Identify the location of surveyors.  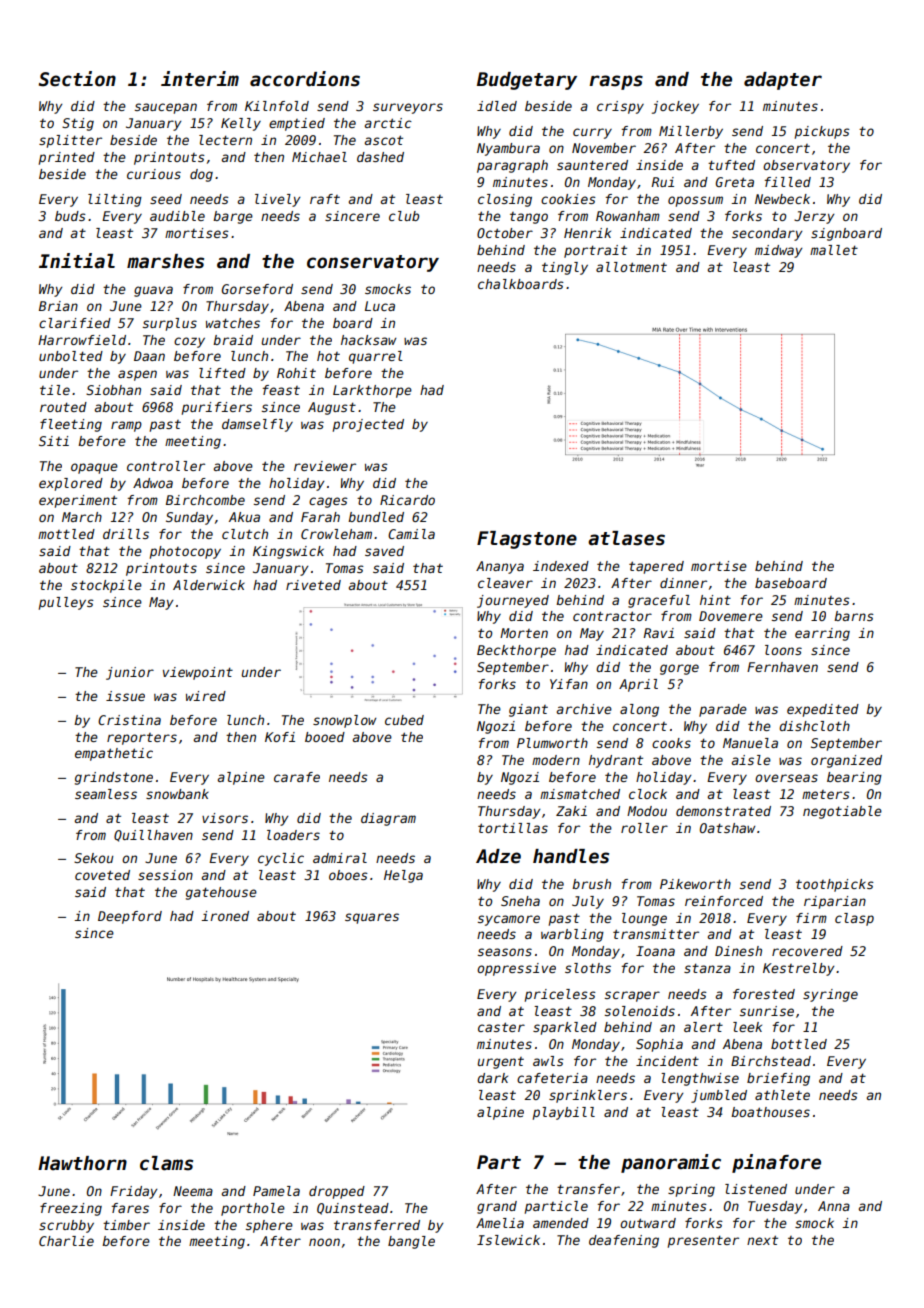
(408, 108).
